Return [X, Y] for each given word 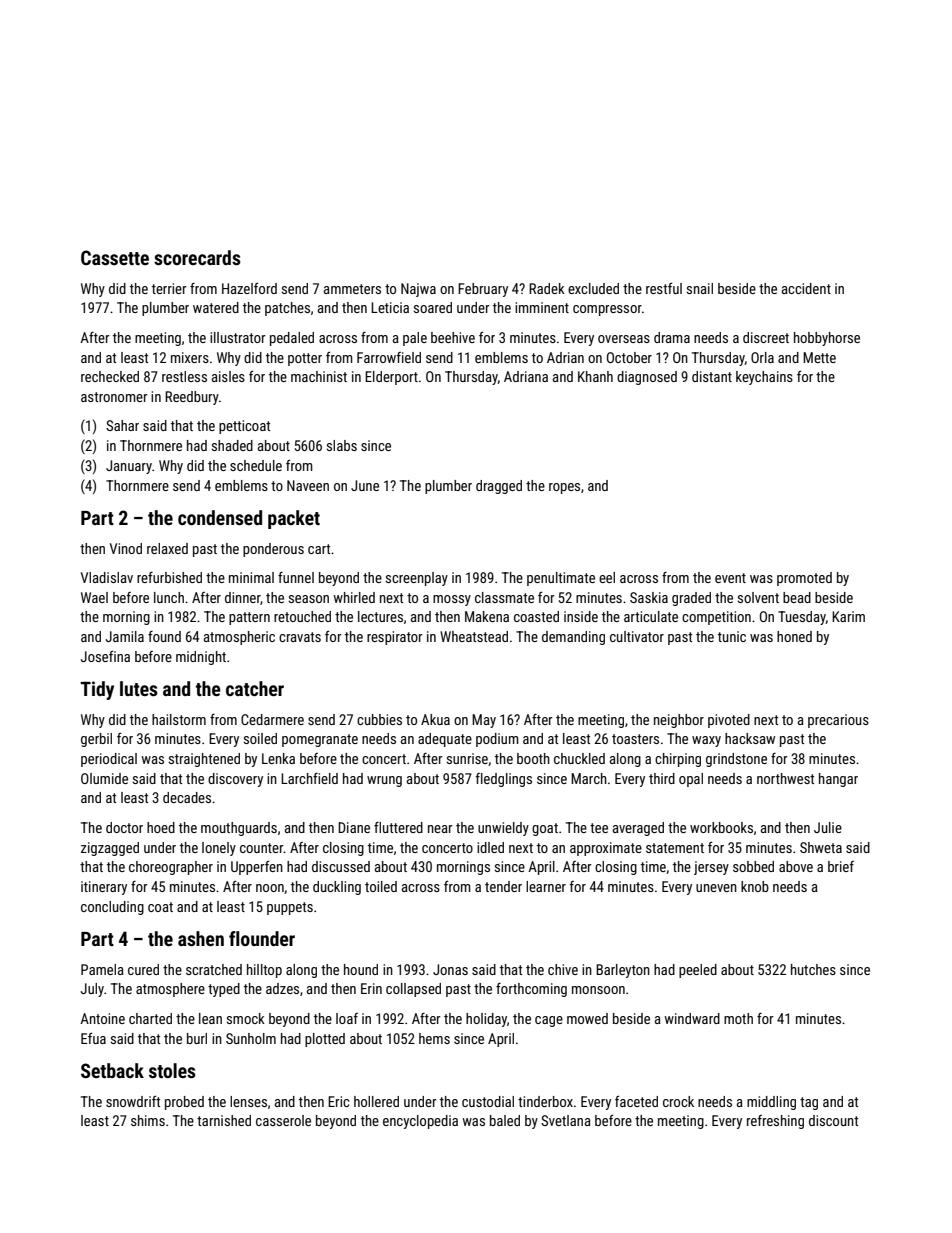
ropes [564, 488]
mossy [452, 600]
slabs [342, 445]
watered [216, 307]
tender [503, 886]
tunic [732, 636]
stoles [172, 1070]
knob [755, 886]
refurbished [169, 577]
